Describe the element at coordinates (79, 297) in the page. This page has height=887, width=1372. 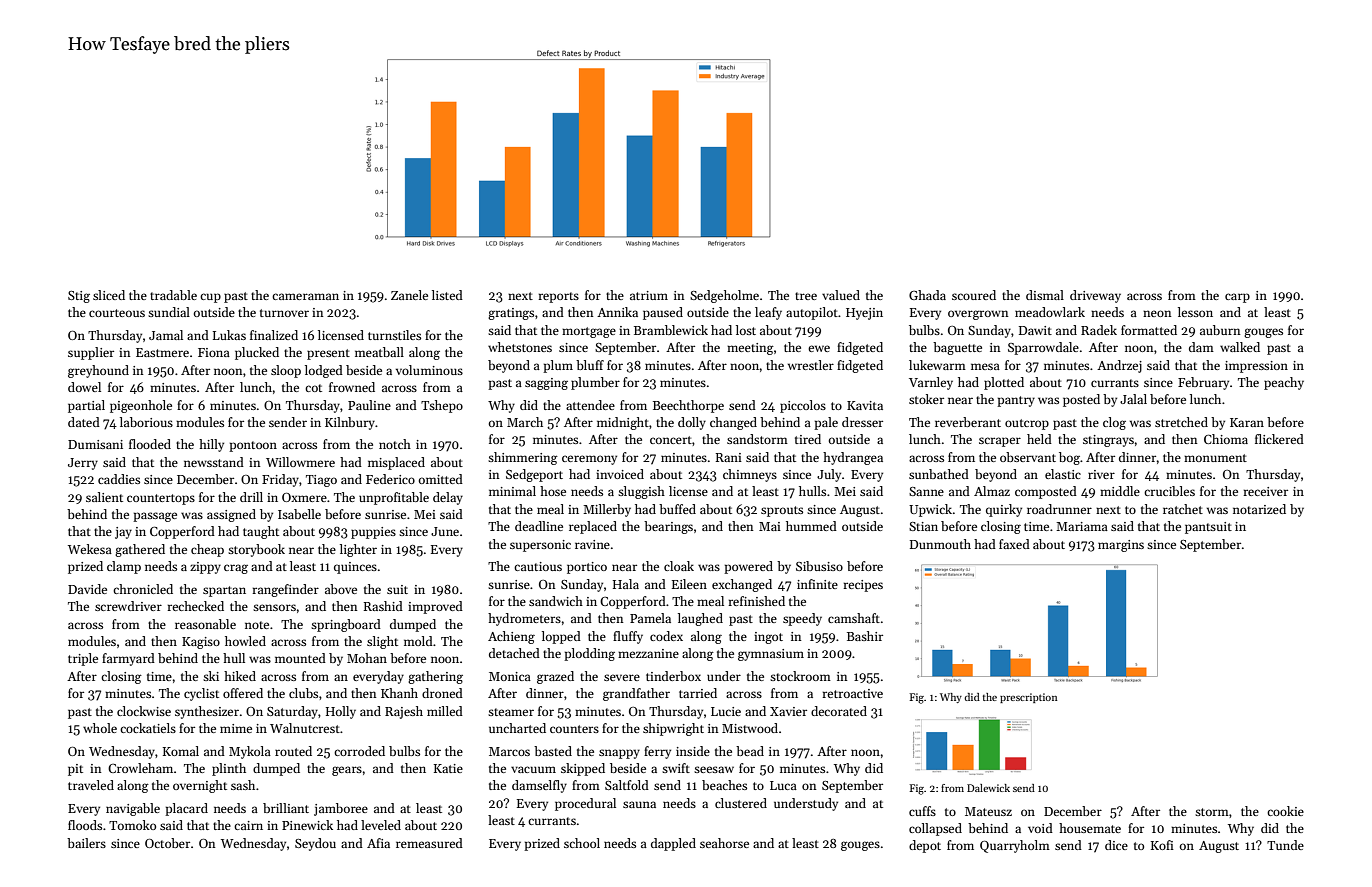
I see `Stig` at that location.
